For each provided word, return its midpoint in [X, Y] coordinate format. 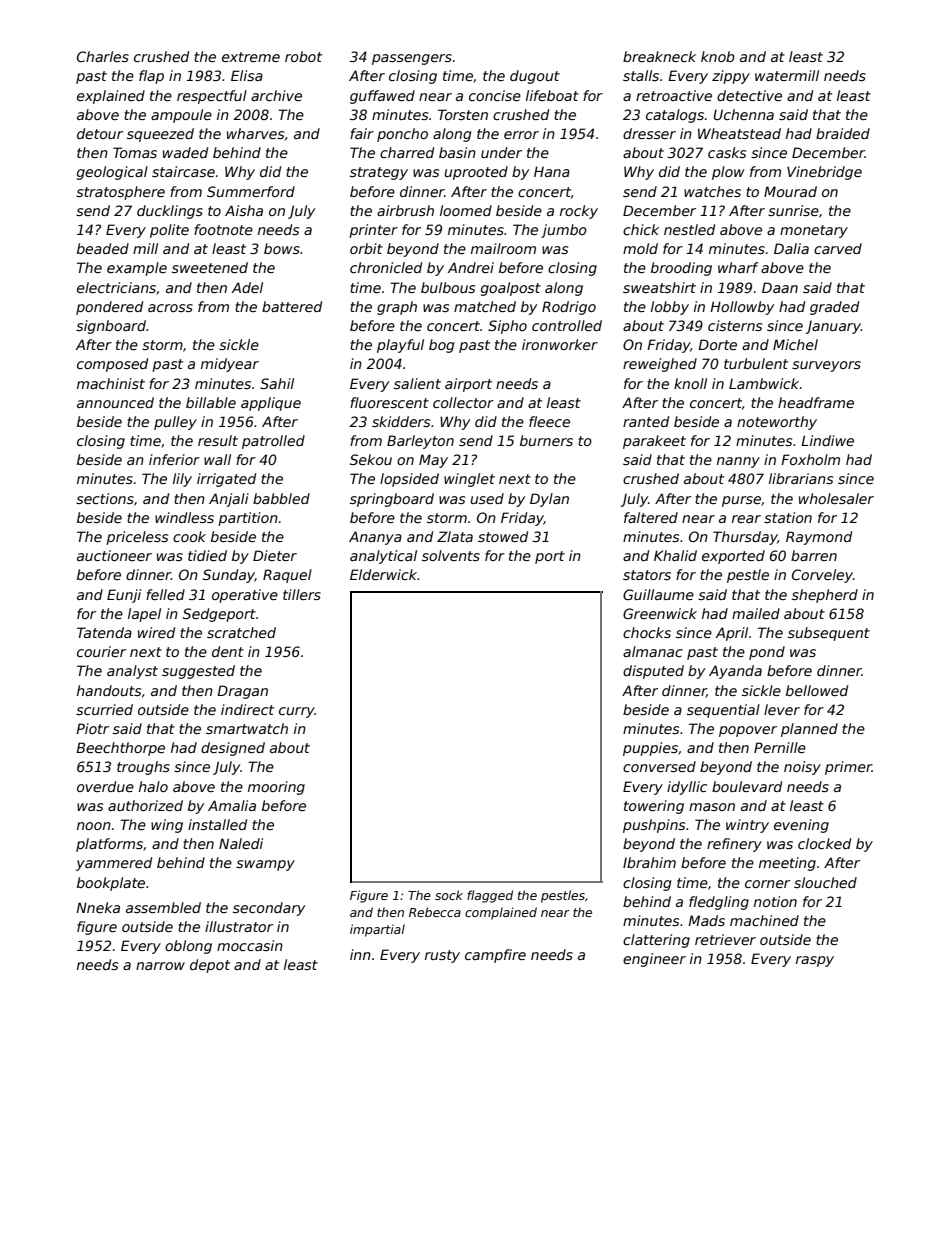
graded [834, 308]
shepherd [825, 596]
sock [449, 895]
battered [292, 306]
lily [182, 480]
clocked [824, 843]
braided [843, 133]
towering [654, 807]
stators [647, 575]
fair [362, 133]
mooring [276, 788]
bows [282, 248]
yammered [114, 864]
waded [185, 152]
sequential [723, 711]
